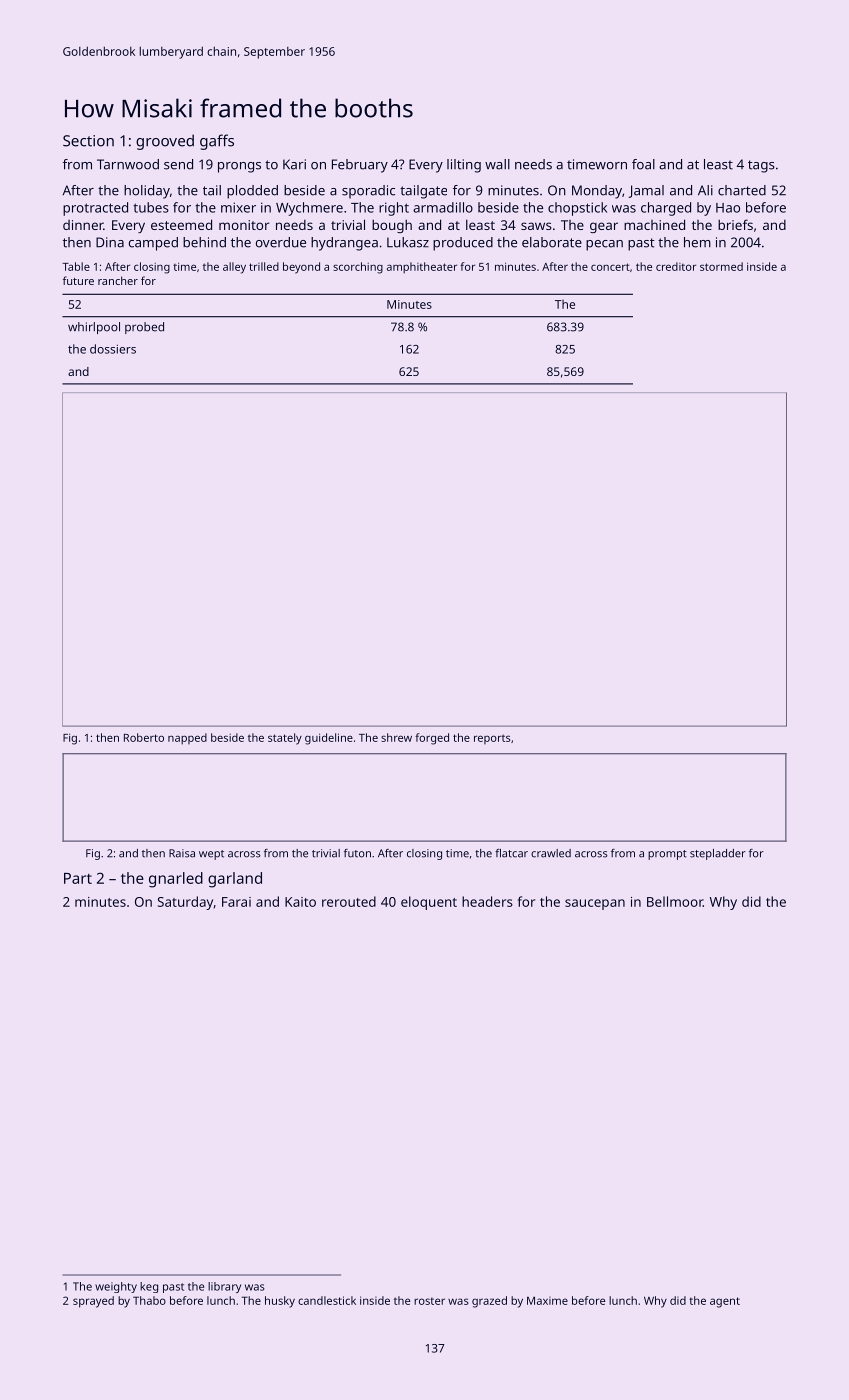  What do you see at coordinates (429, 903) in the document?
I see `eloquent` at bounding box center [429, 903].
